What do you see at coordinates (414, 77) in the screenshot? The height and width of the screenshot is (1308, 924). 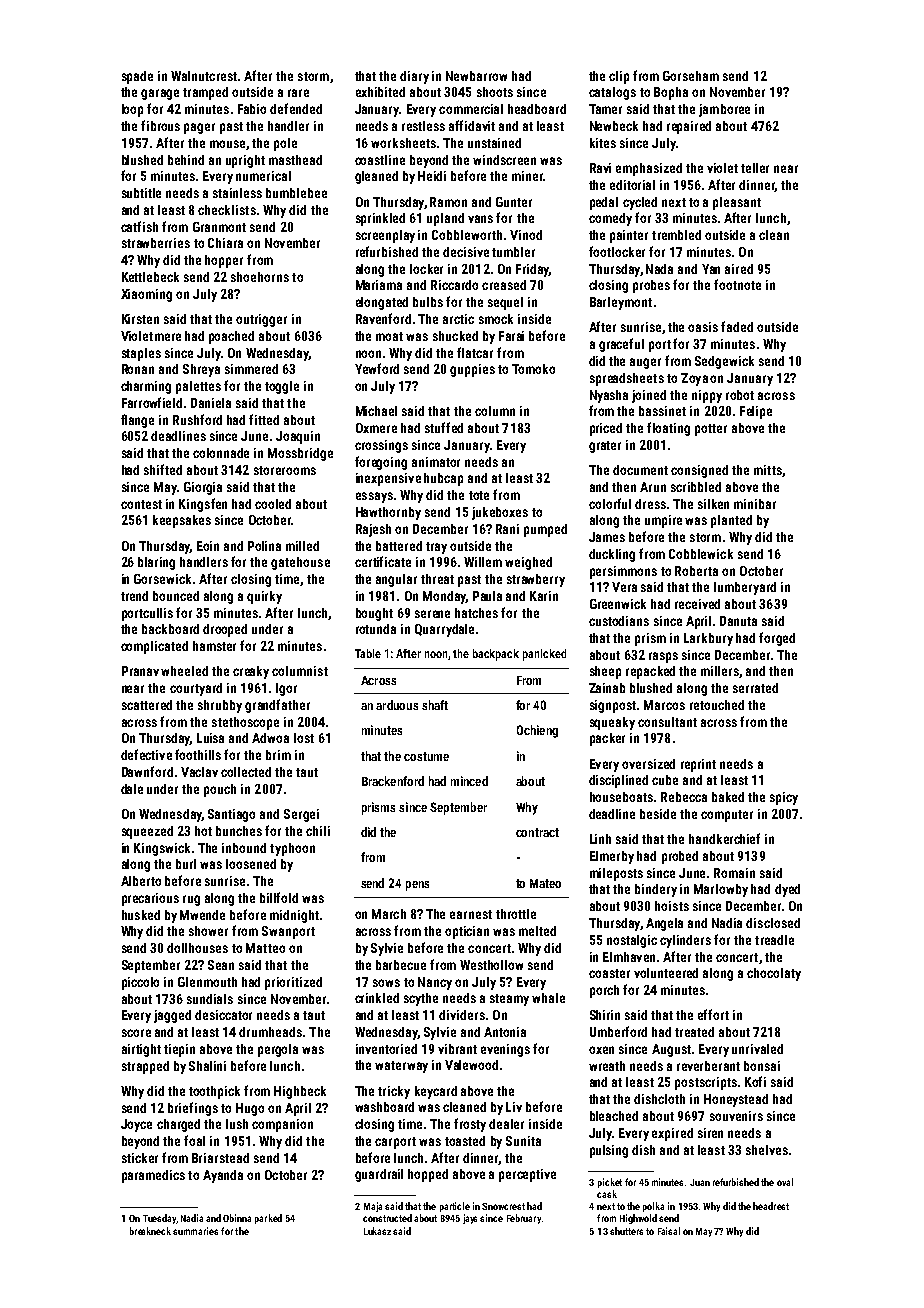 I see `diary` at bounding box center [414, 77].
